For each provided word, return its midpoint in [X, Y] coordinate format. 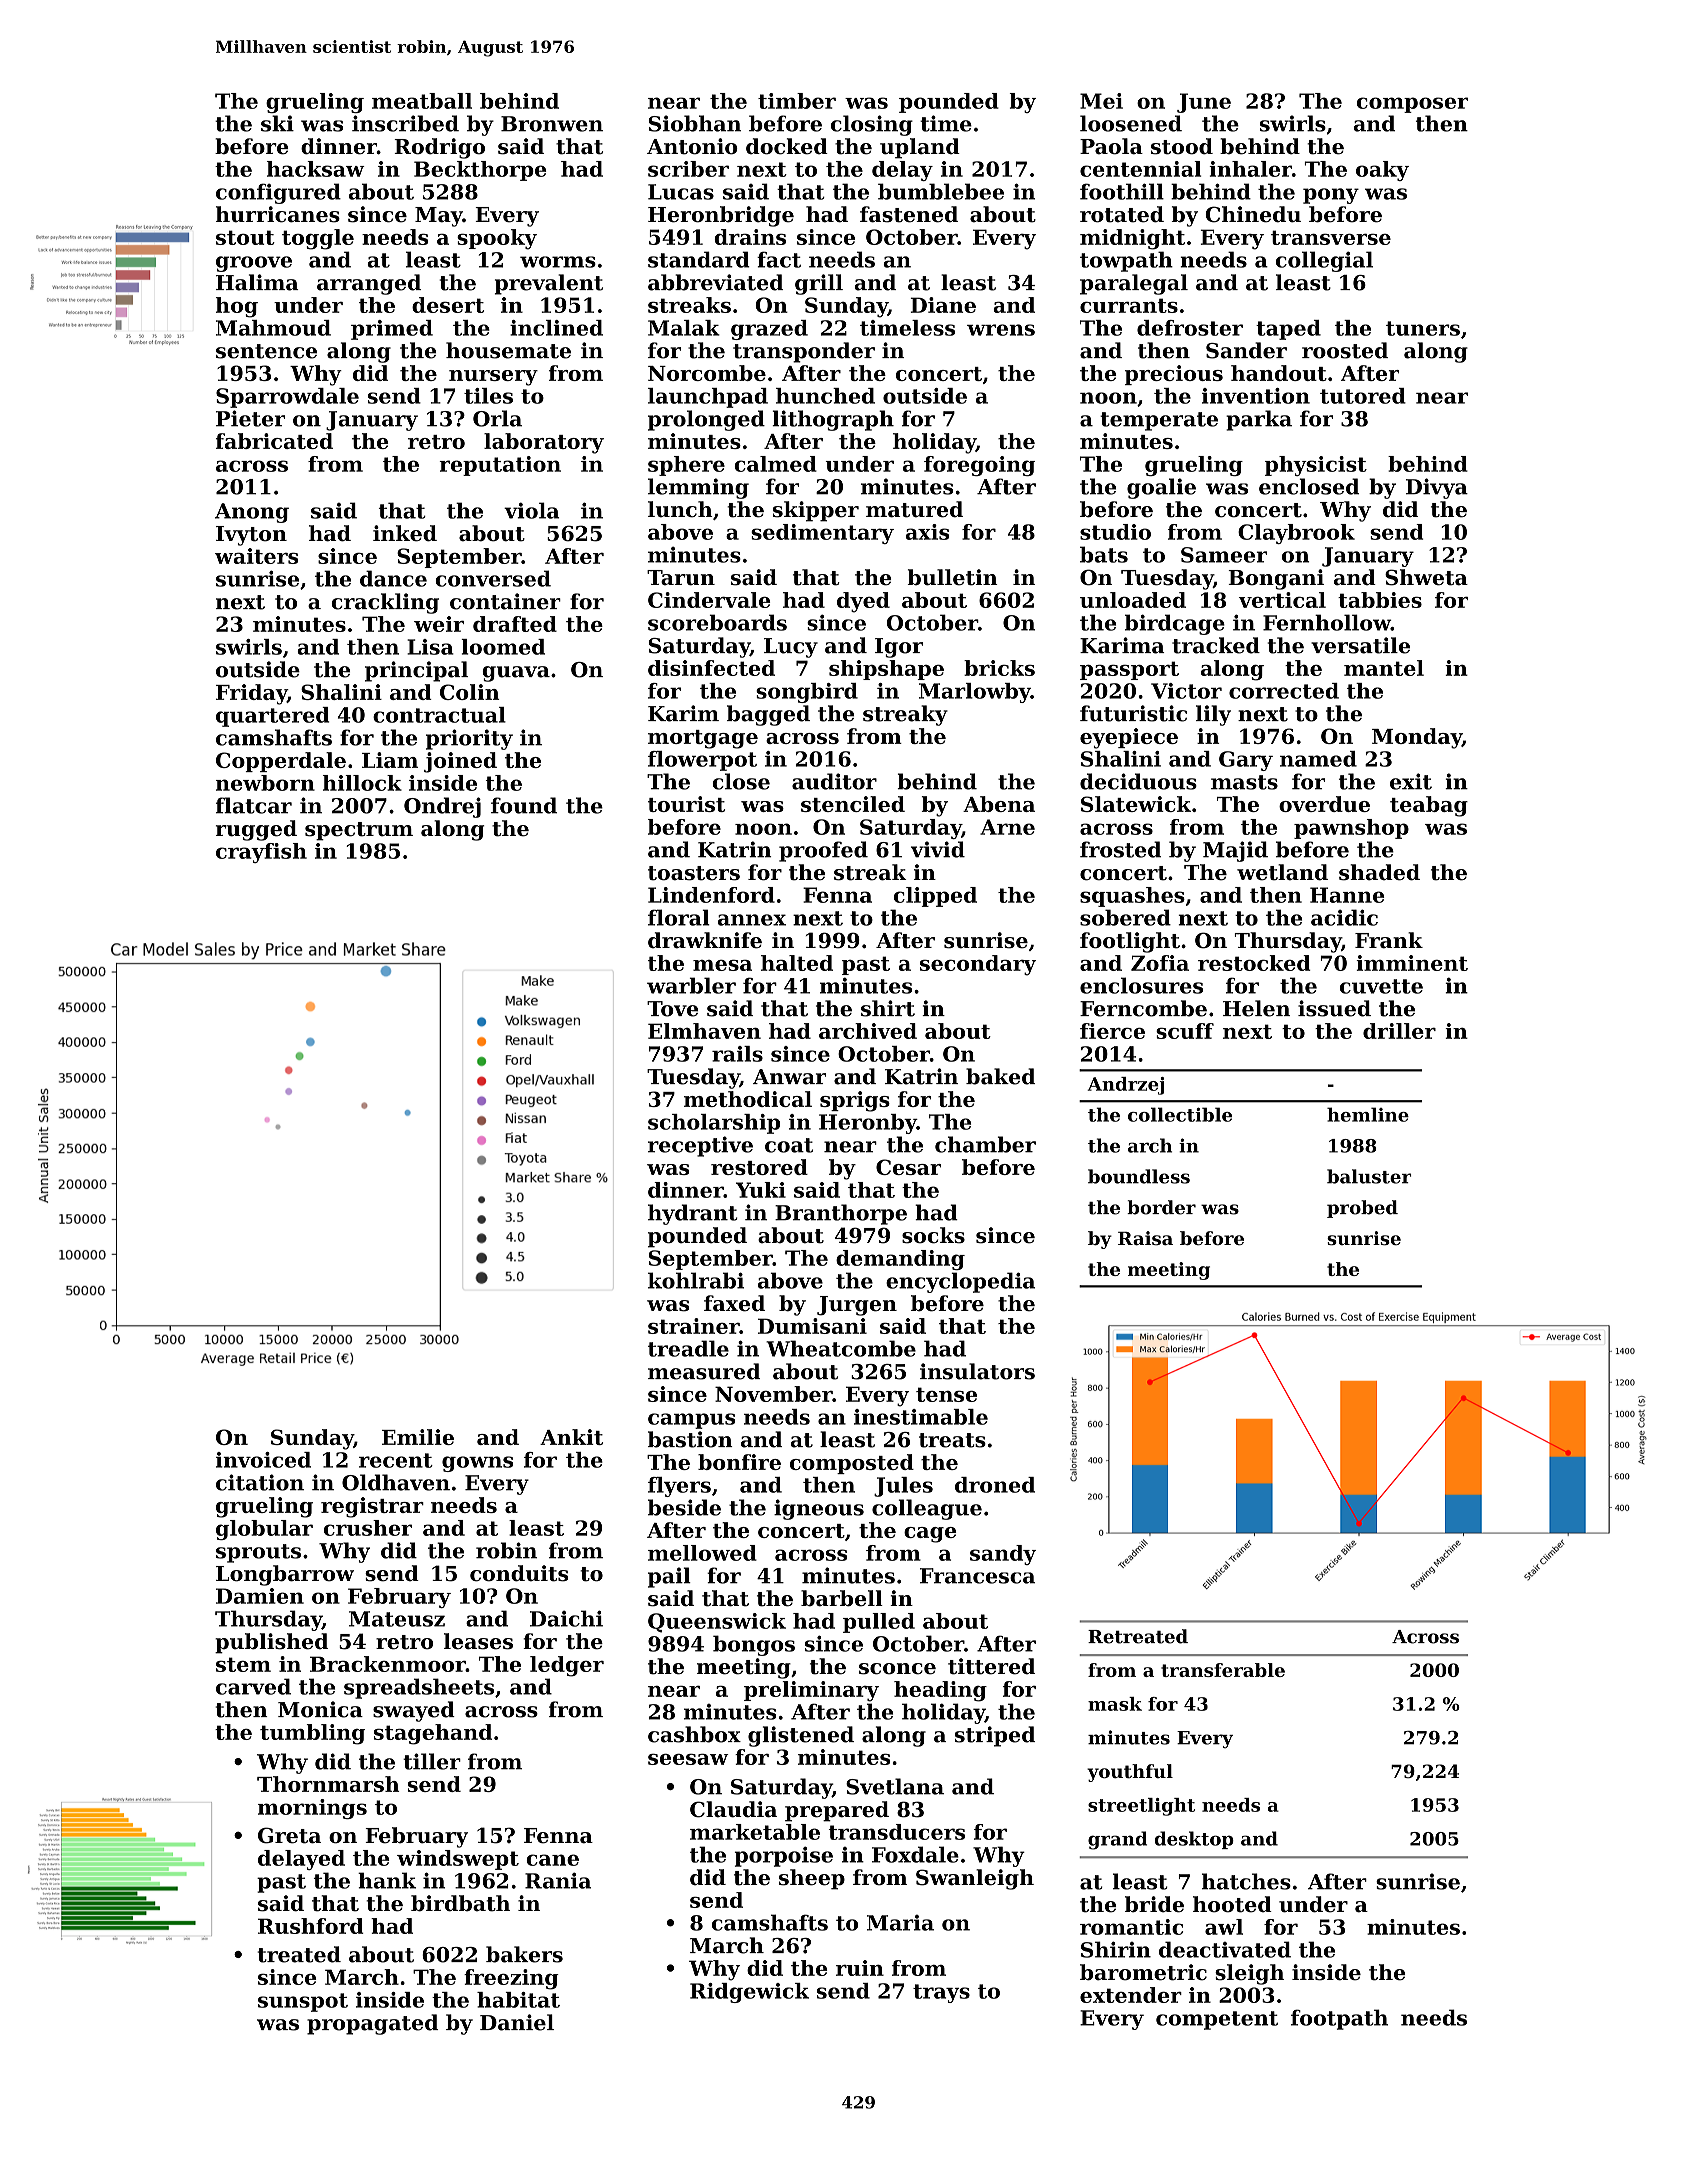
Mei [1101, 101]
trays [941, 1993]
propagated [372, 2024]
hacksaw [316, 169]
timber [797, 101]
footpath [1339, 2019]
